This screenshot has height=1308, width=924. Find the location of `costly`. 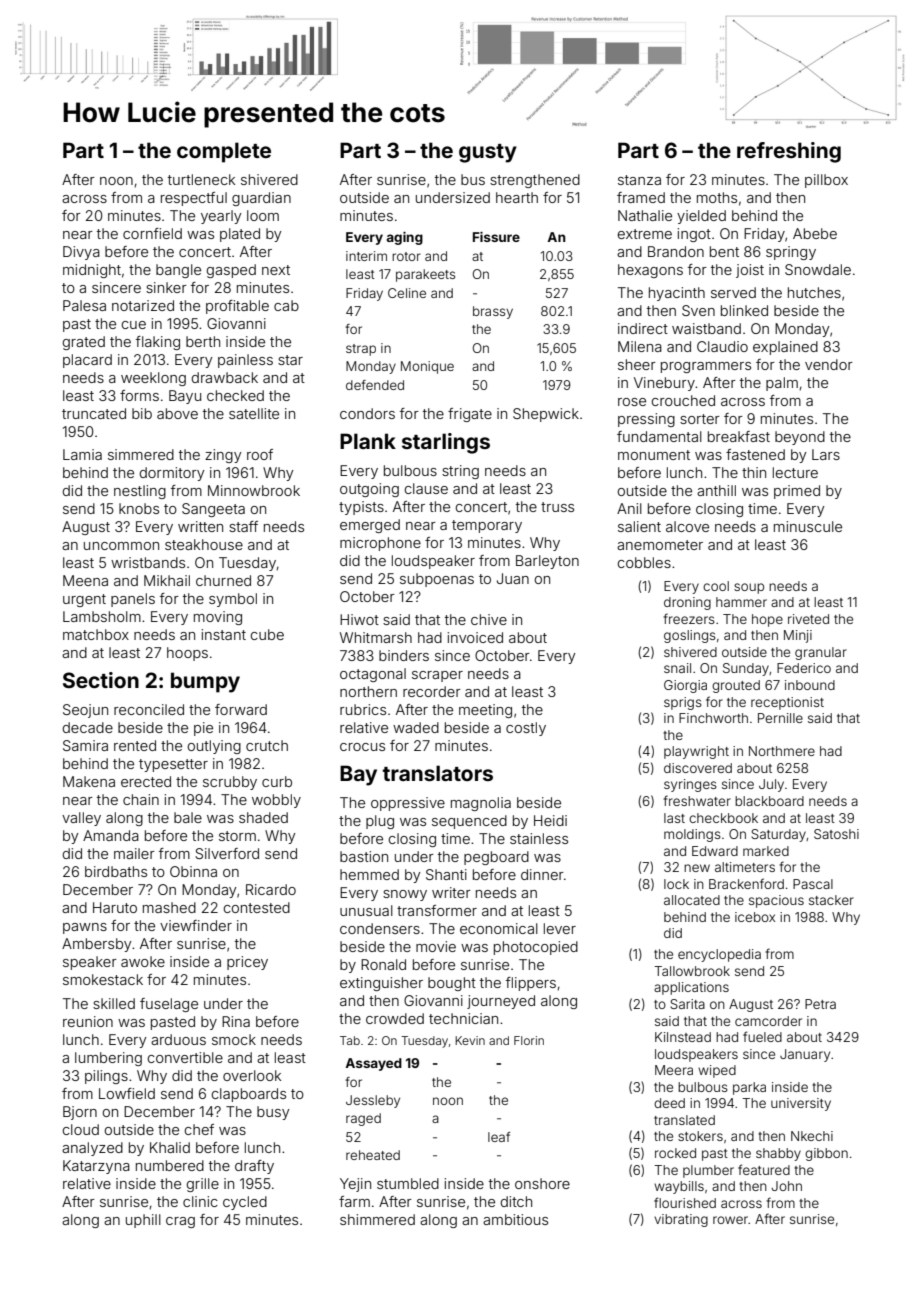

costly is located at coordinates (526, 729).
